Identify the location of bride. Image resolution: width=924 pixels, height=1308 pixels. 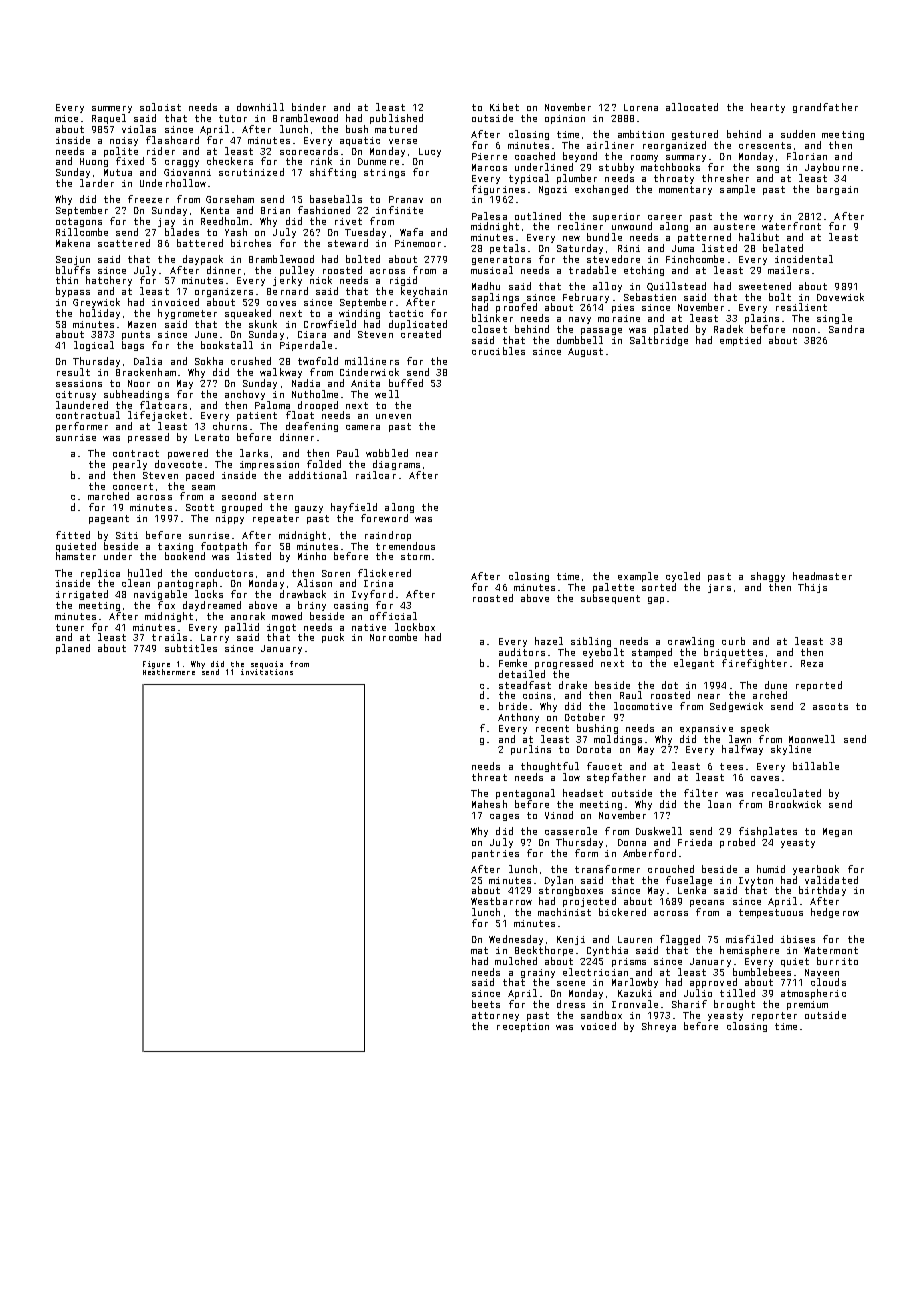
(513, 706).
